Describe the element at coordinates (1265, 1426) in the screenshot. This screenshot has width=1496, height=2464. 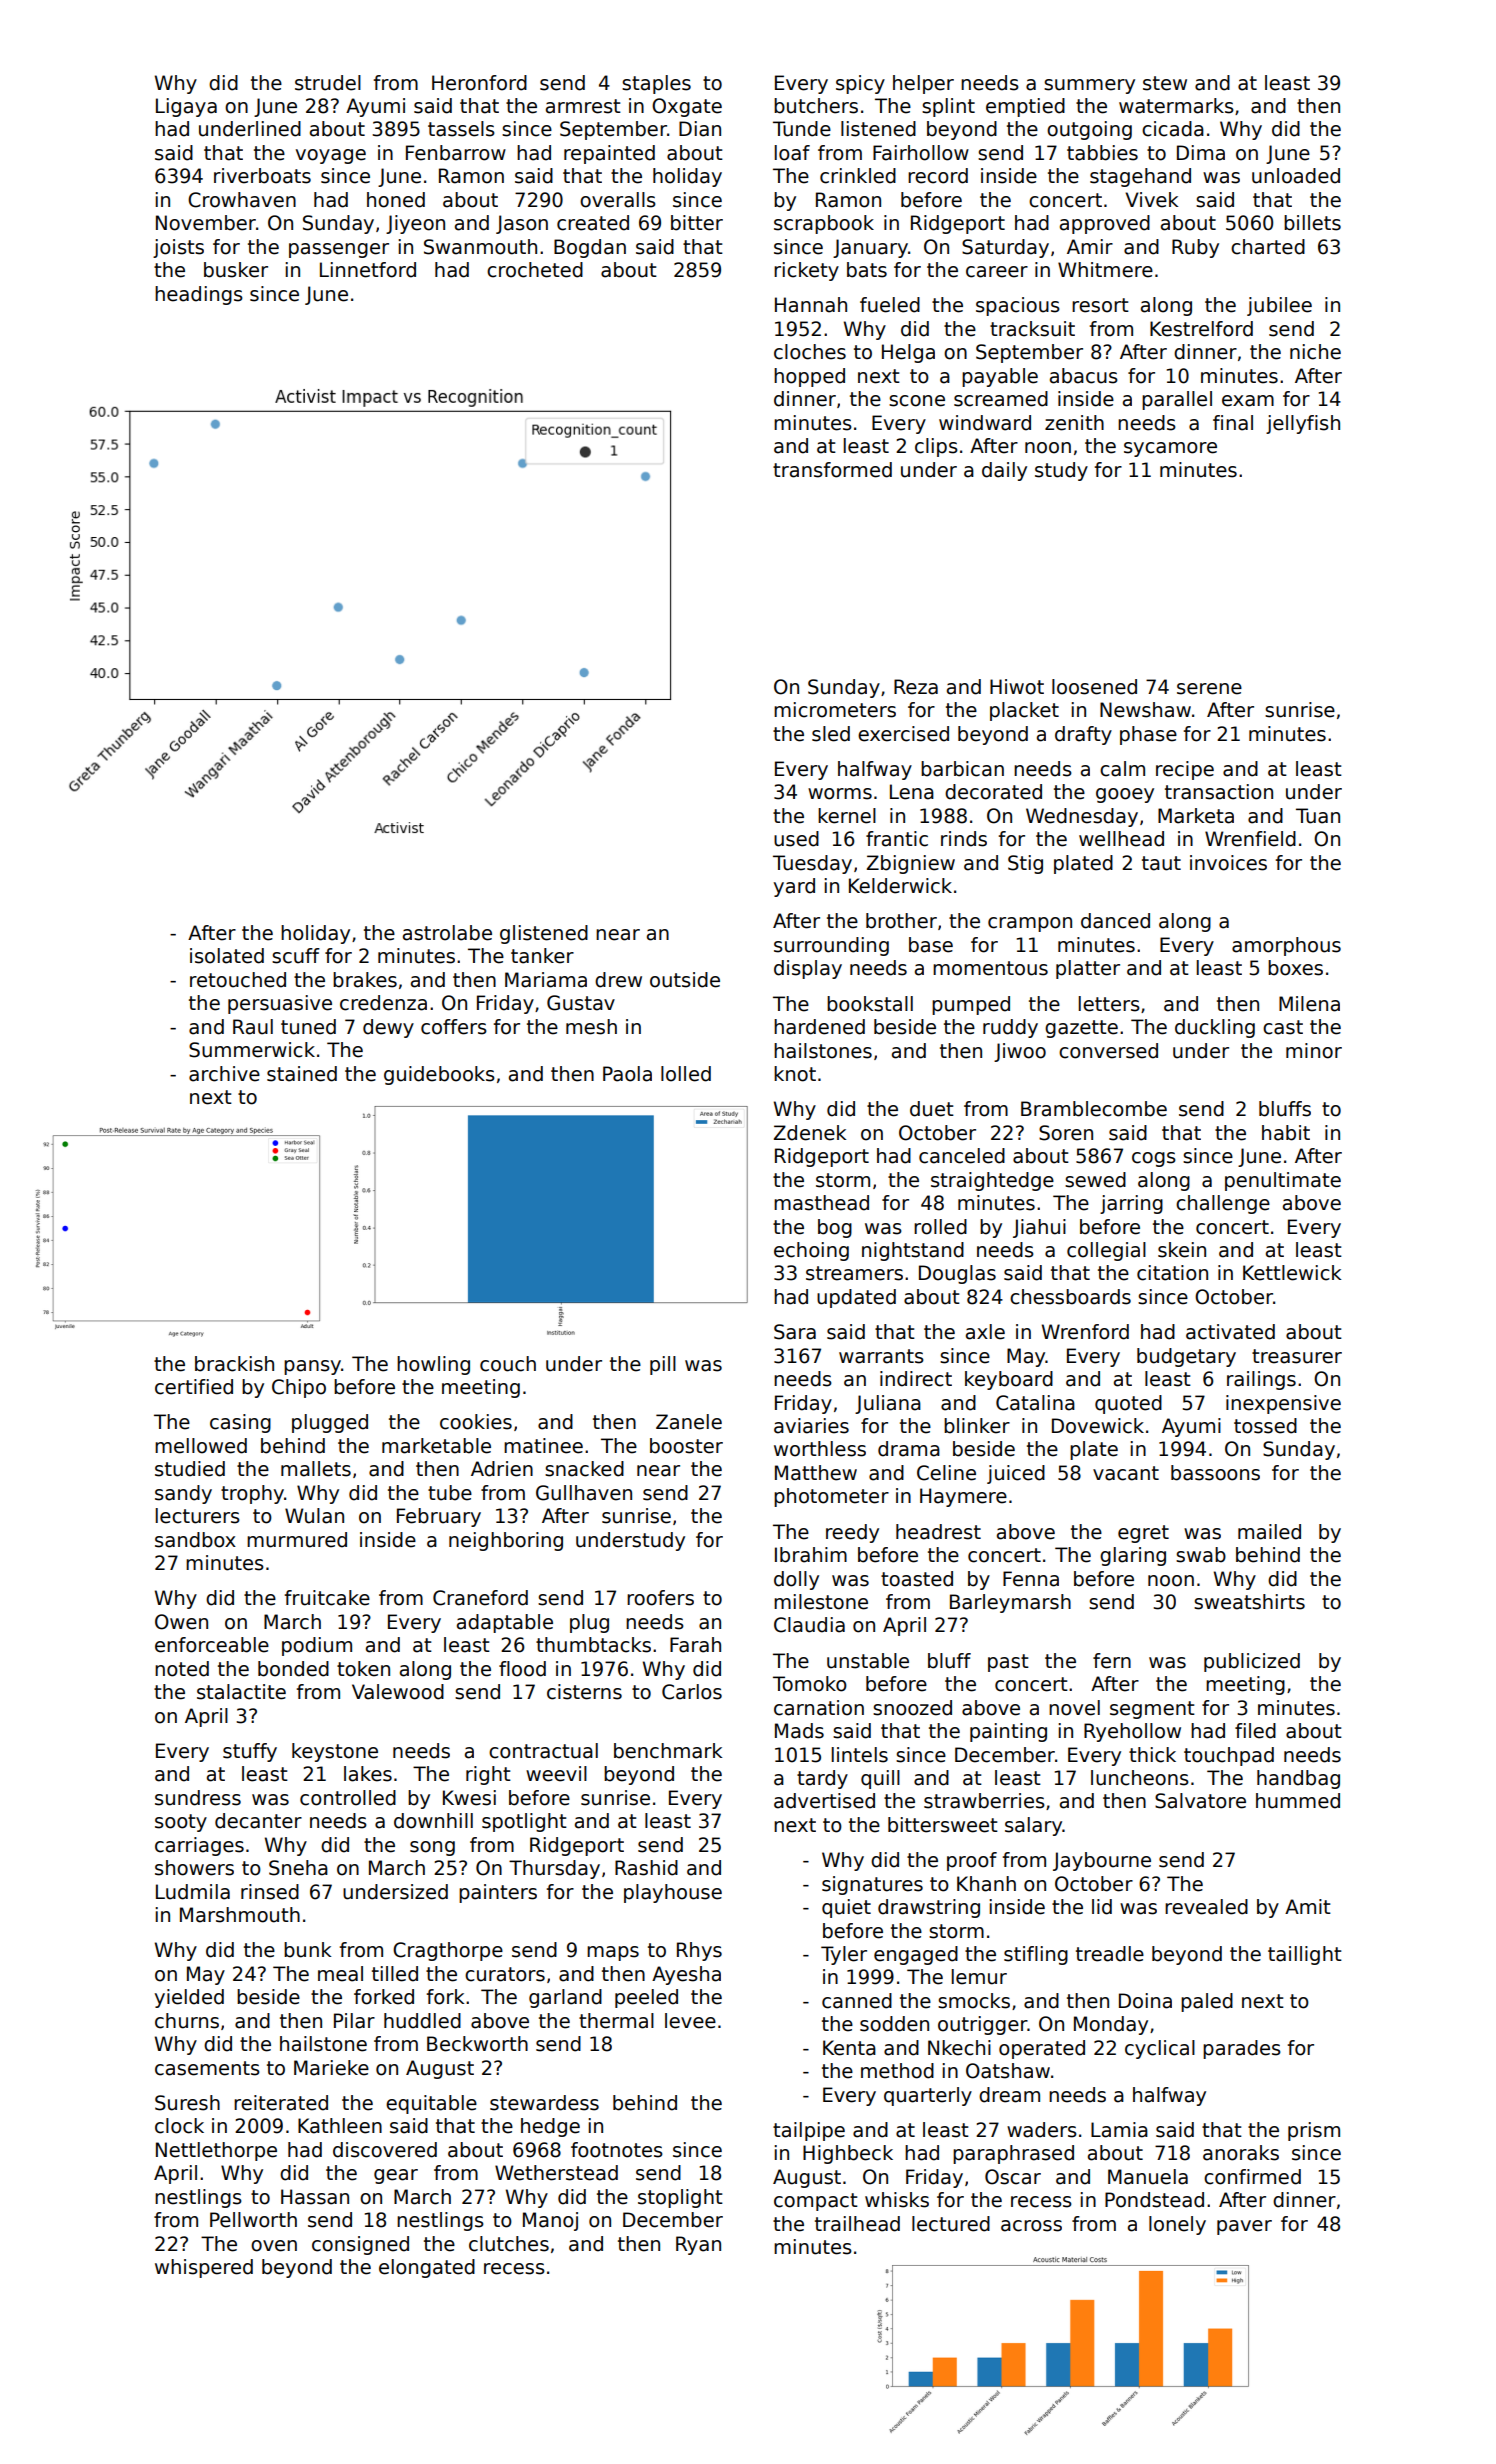
I see `tossed` at that location.
